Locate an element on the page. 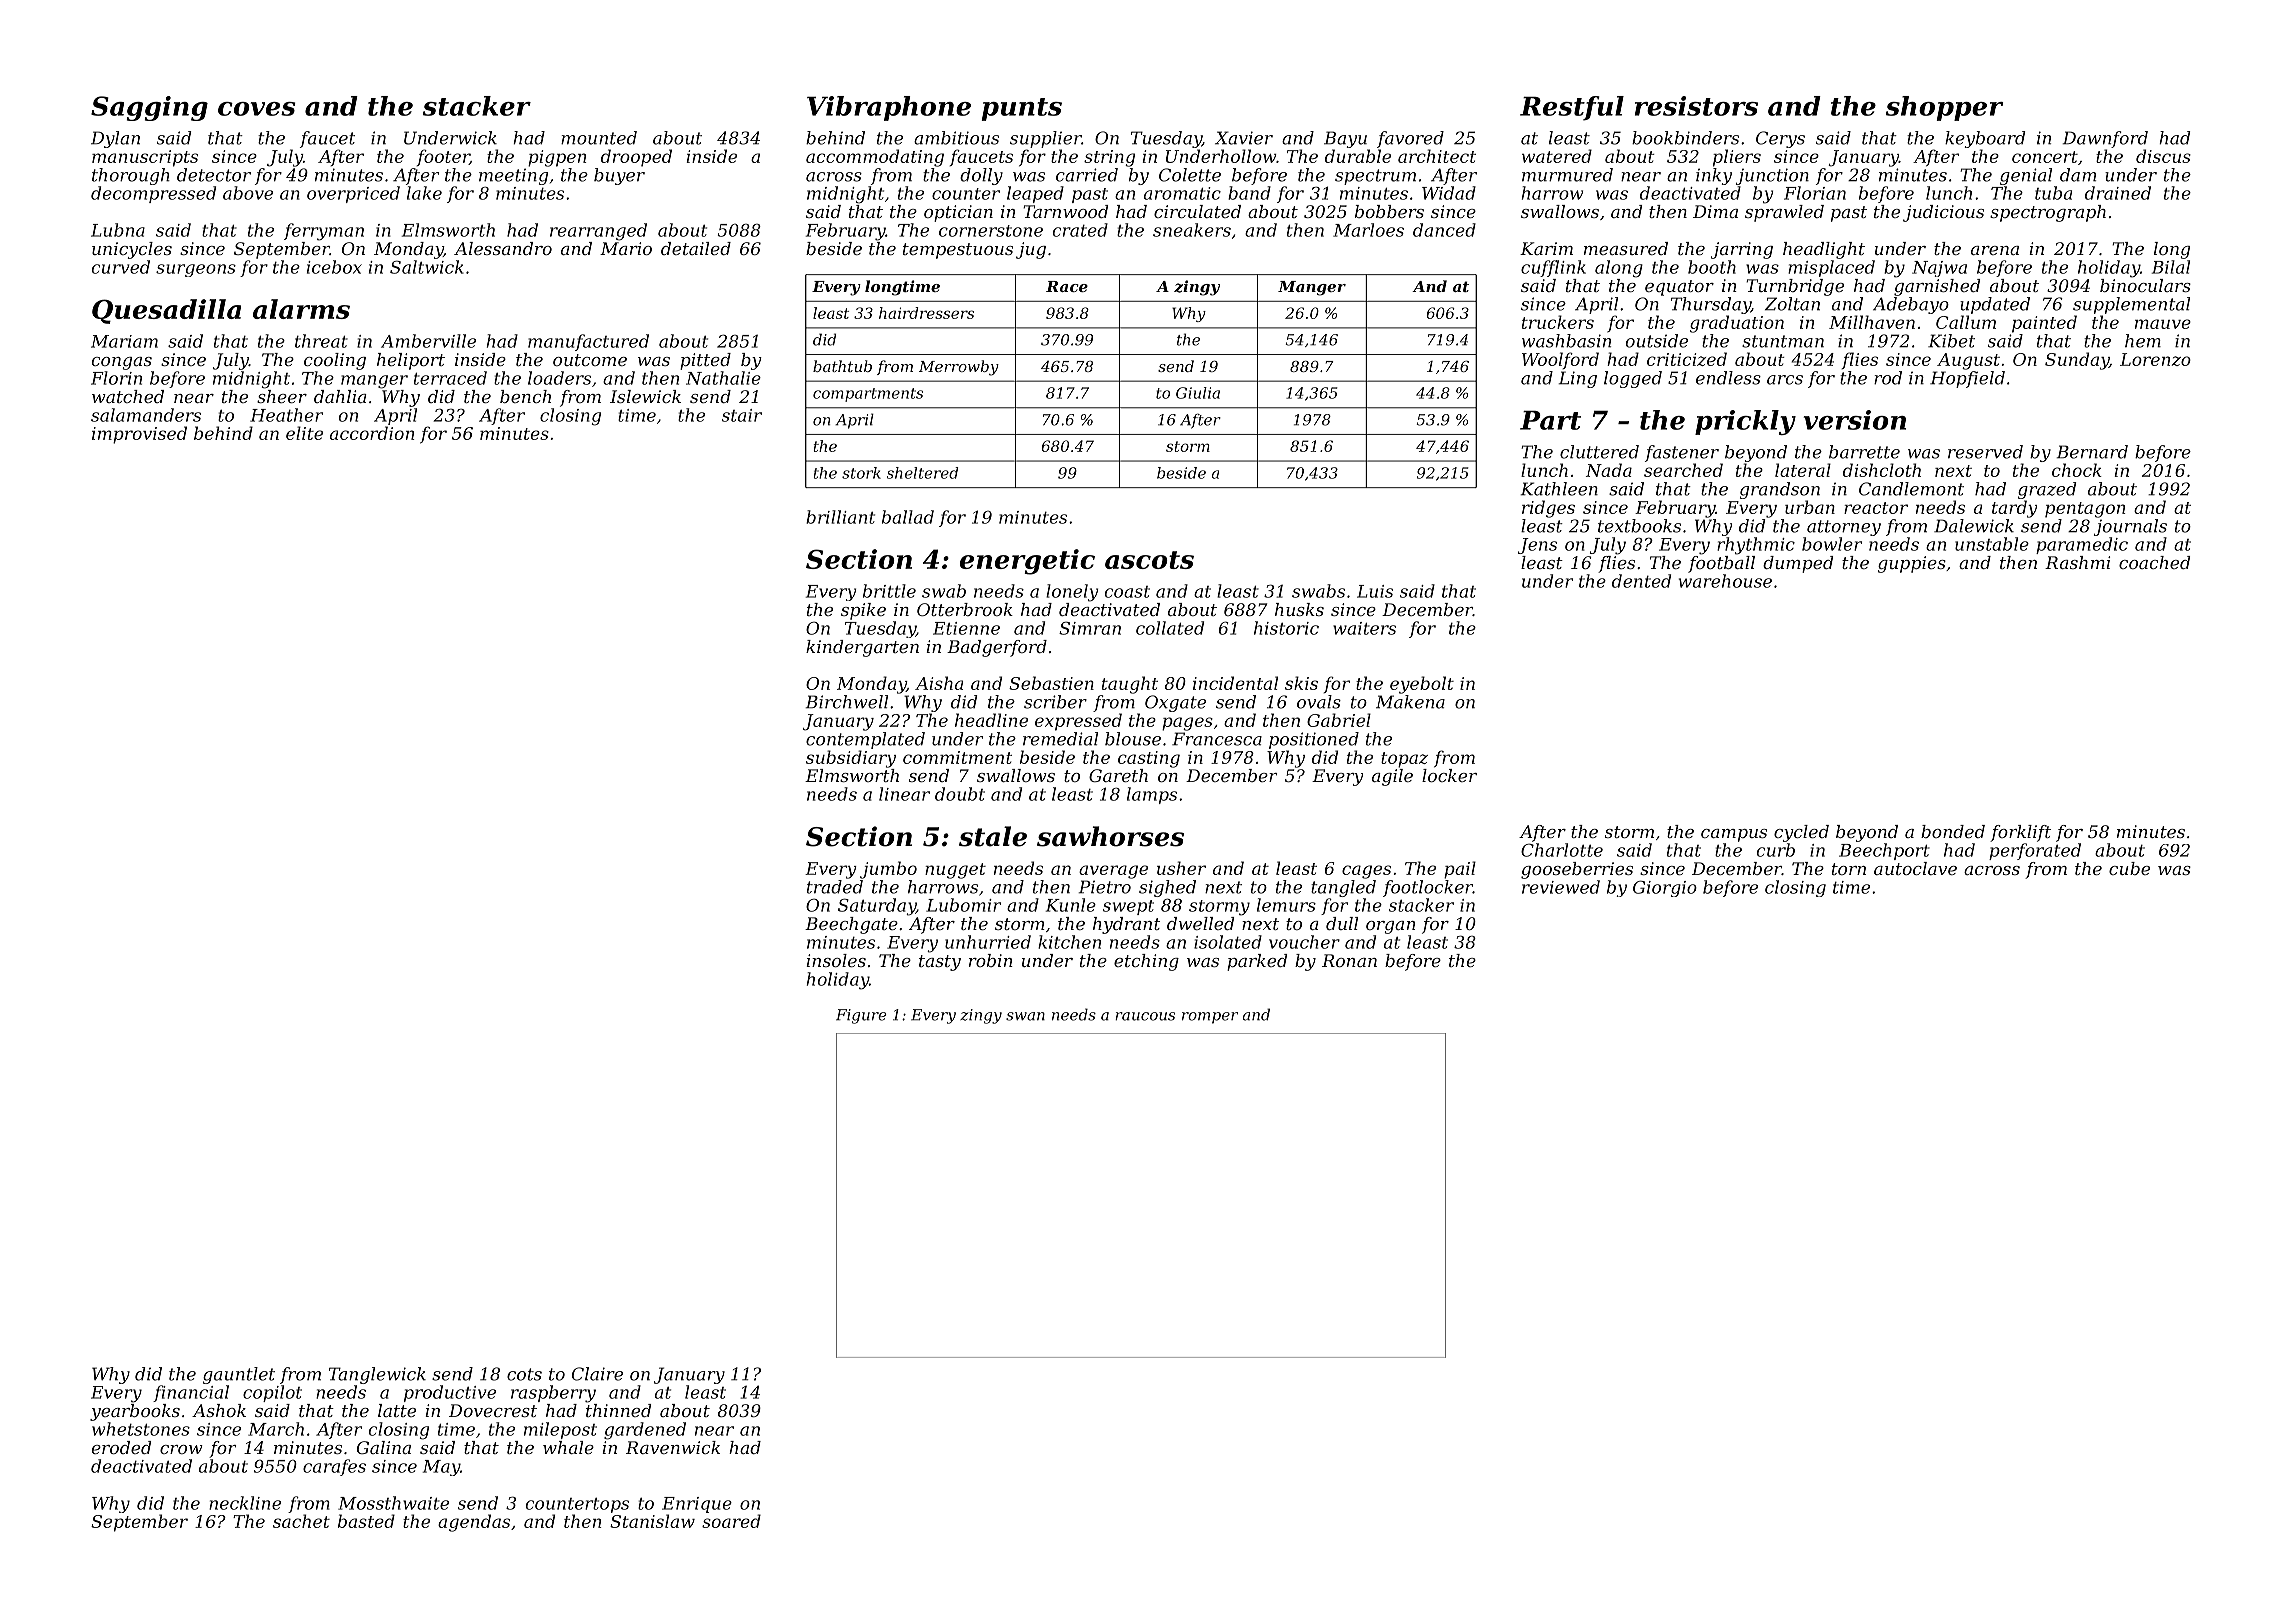  Claire is located at coordinates (597, 1374).
